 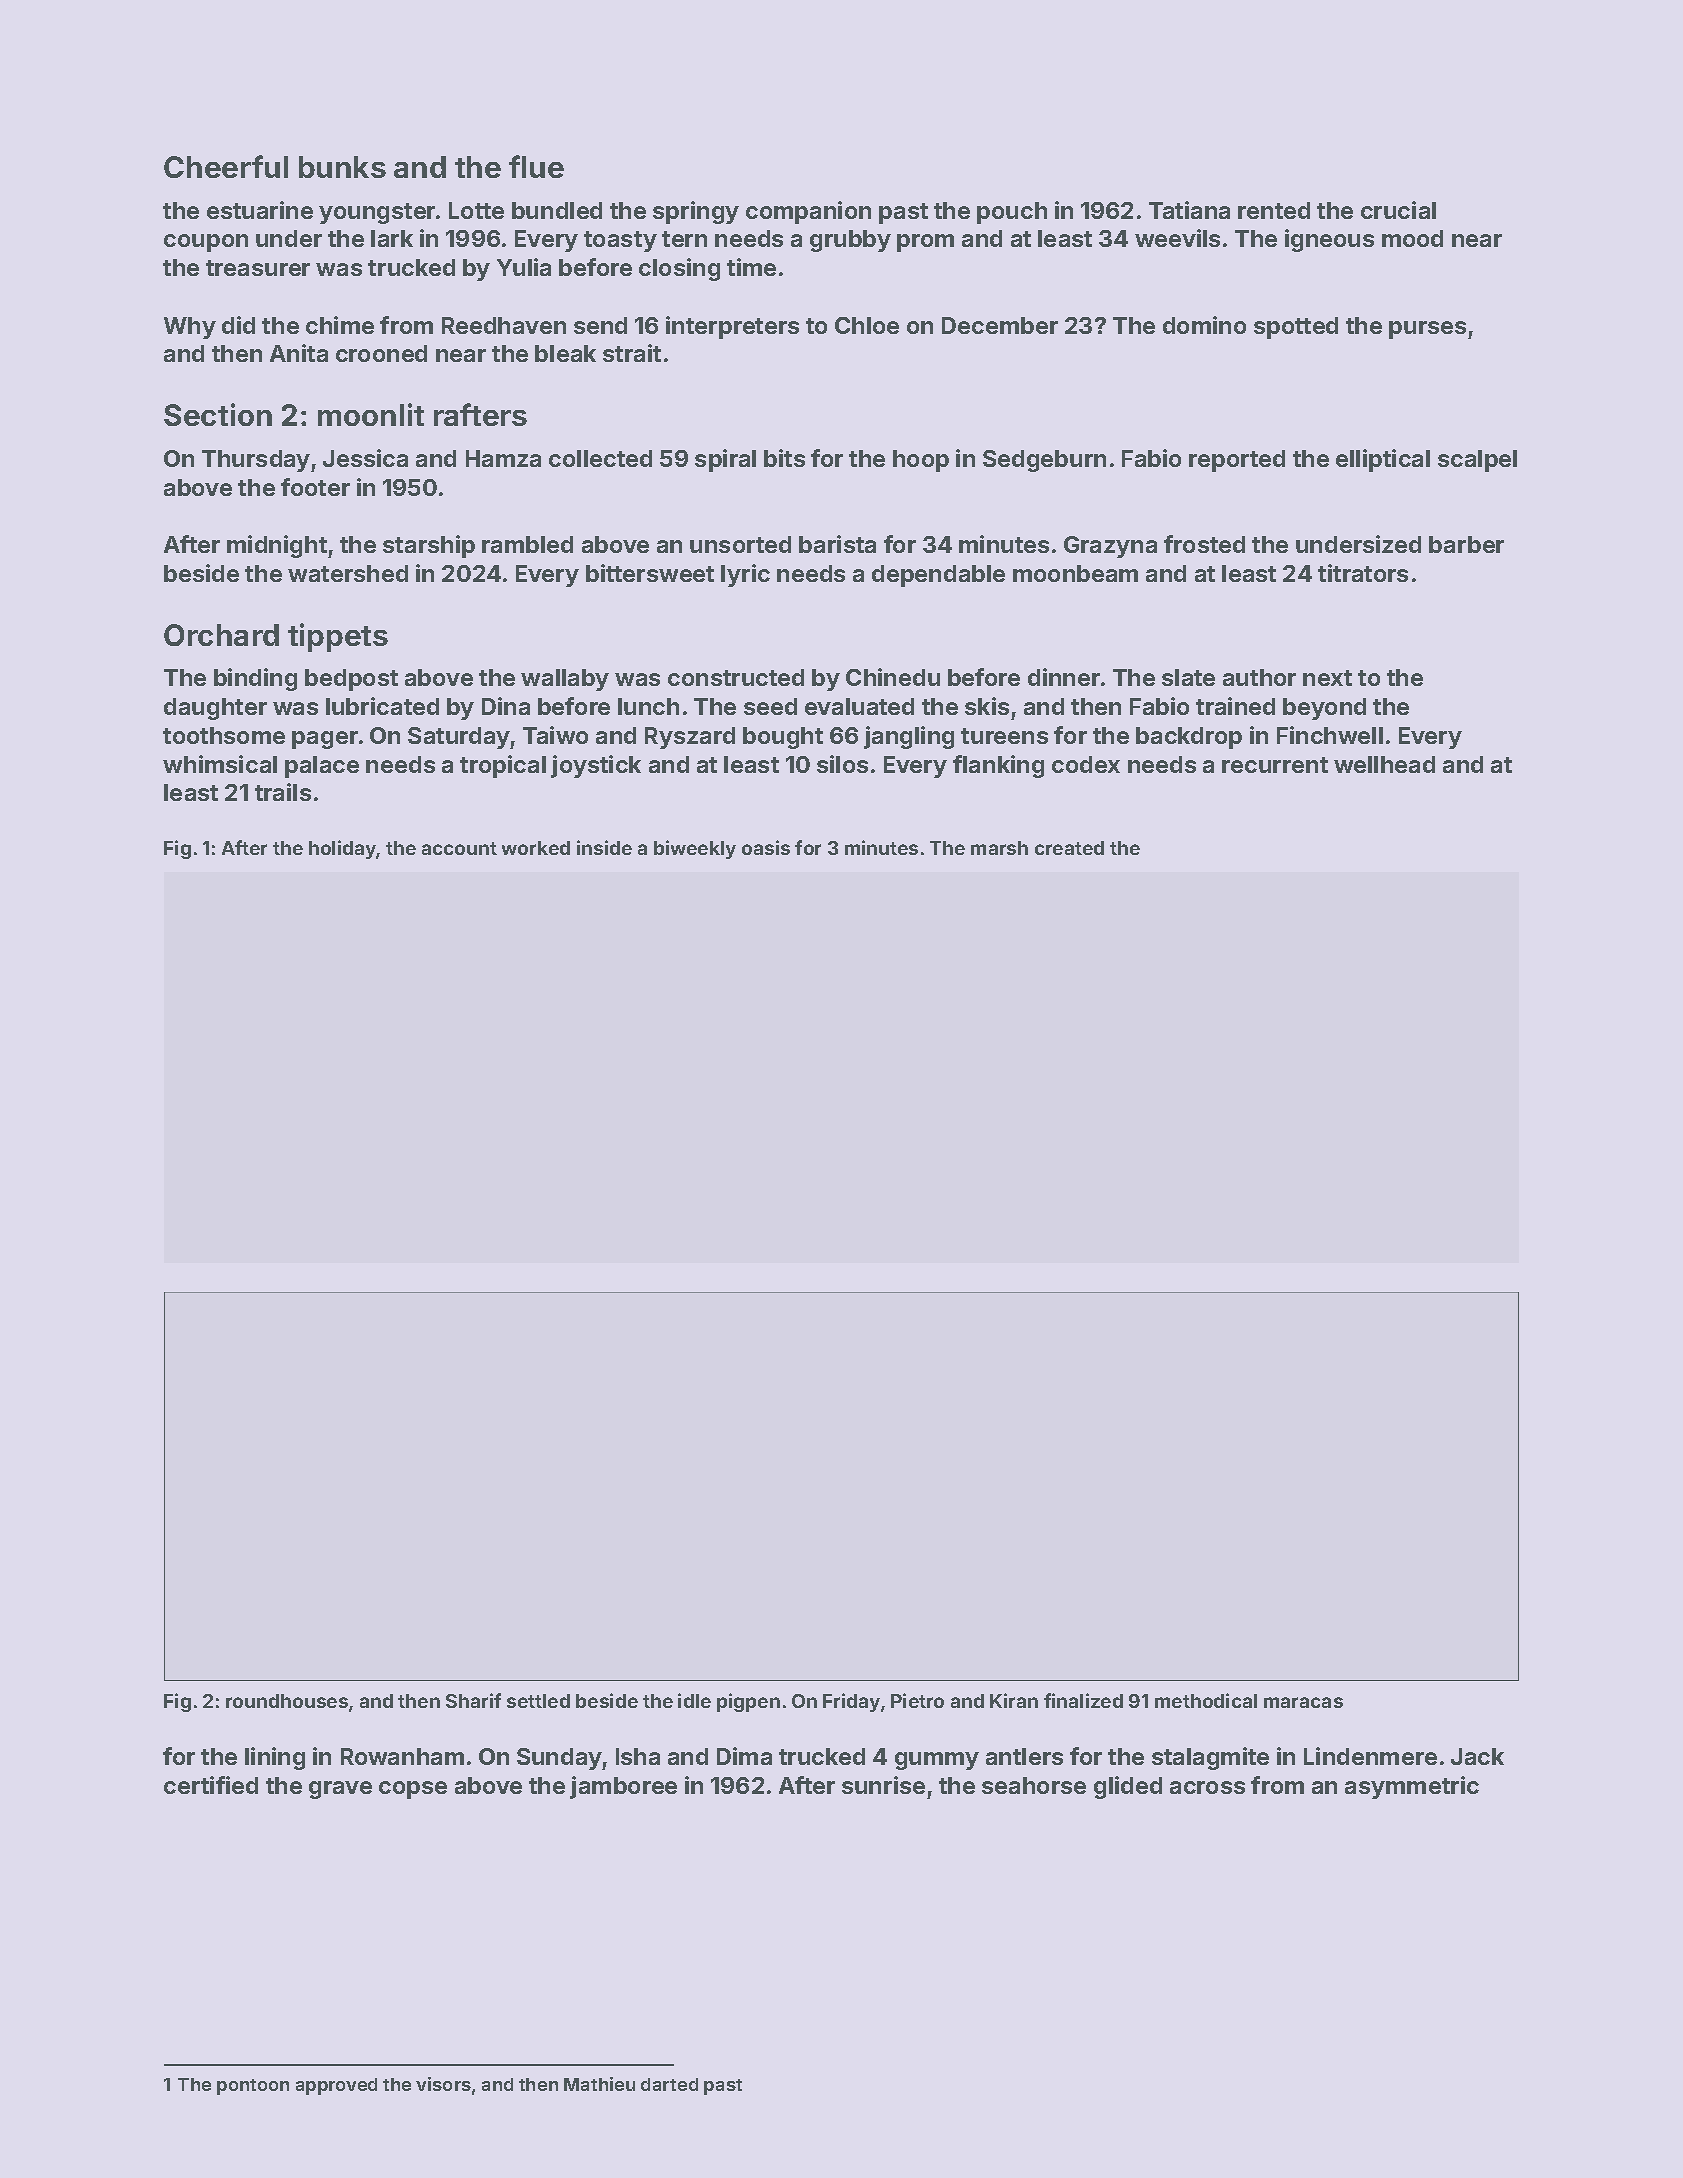 What do you see at coordinates (725, 460) in the screenshot?
I see `spiral` at bounding box center [725, 460].
